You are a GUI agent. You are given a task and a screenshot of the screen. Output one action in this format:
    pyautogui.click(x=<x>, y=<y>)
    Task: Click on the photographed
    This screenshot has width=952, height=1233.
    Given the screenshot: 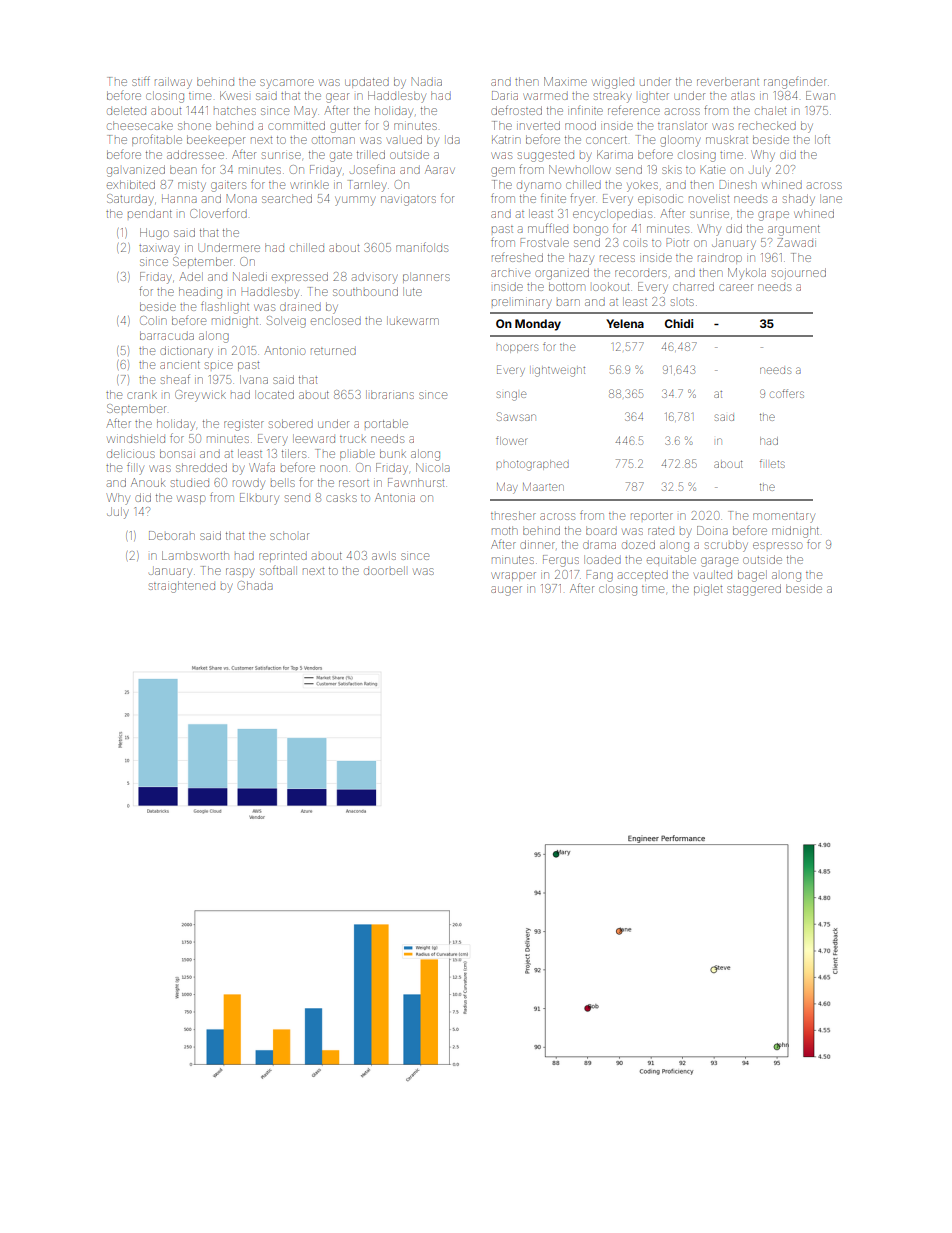 What is the action you would take?
    pyautogui.click(x=533, y=465)
